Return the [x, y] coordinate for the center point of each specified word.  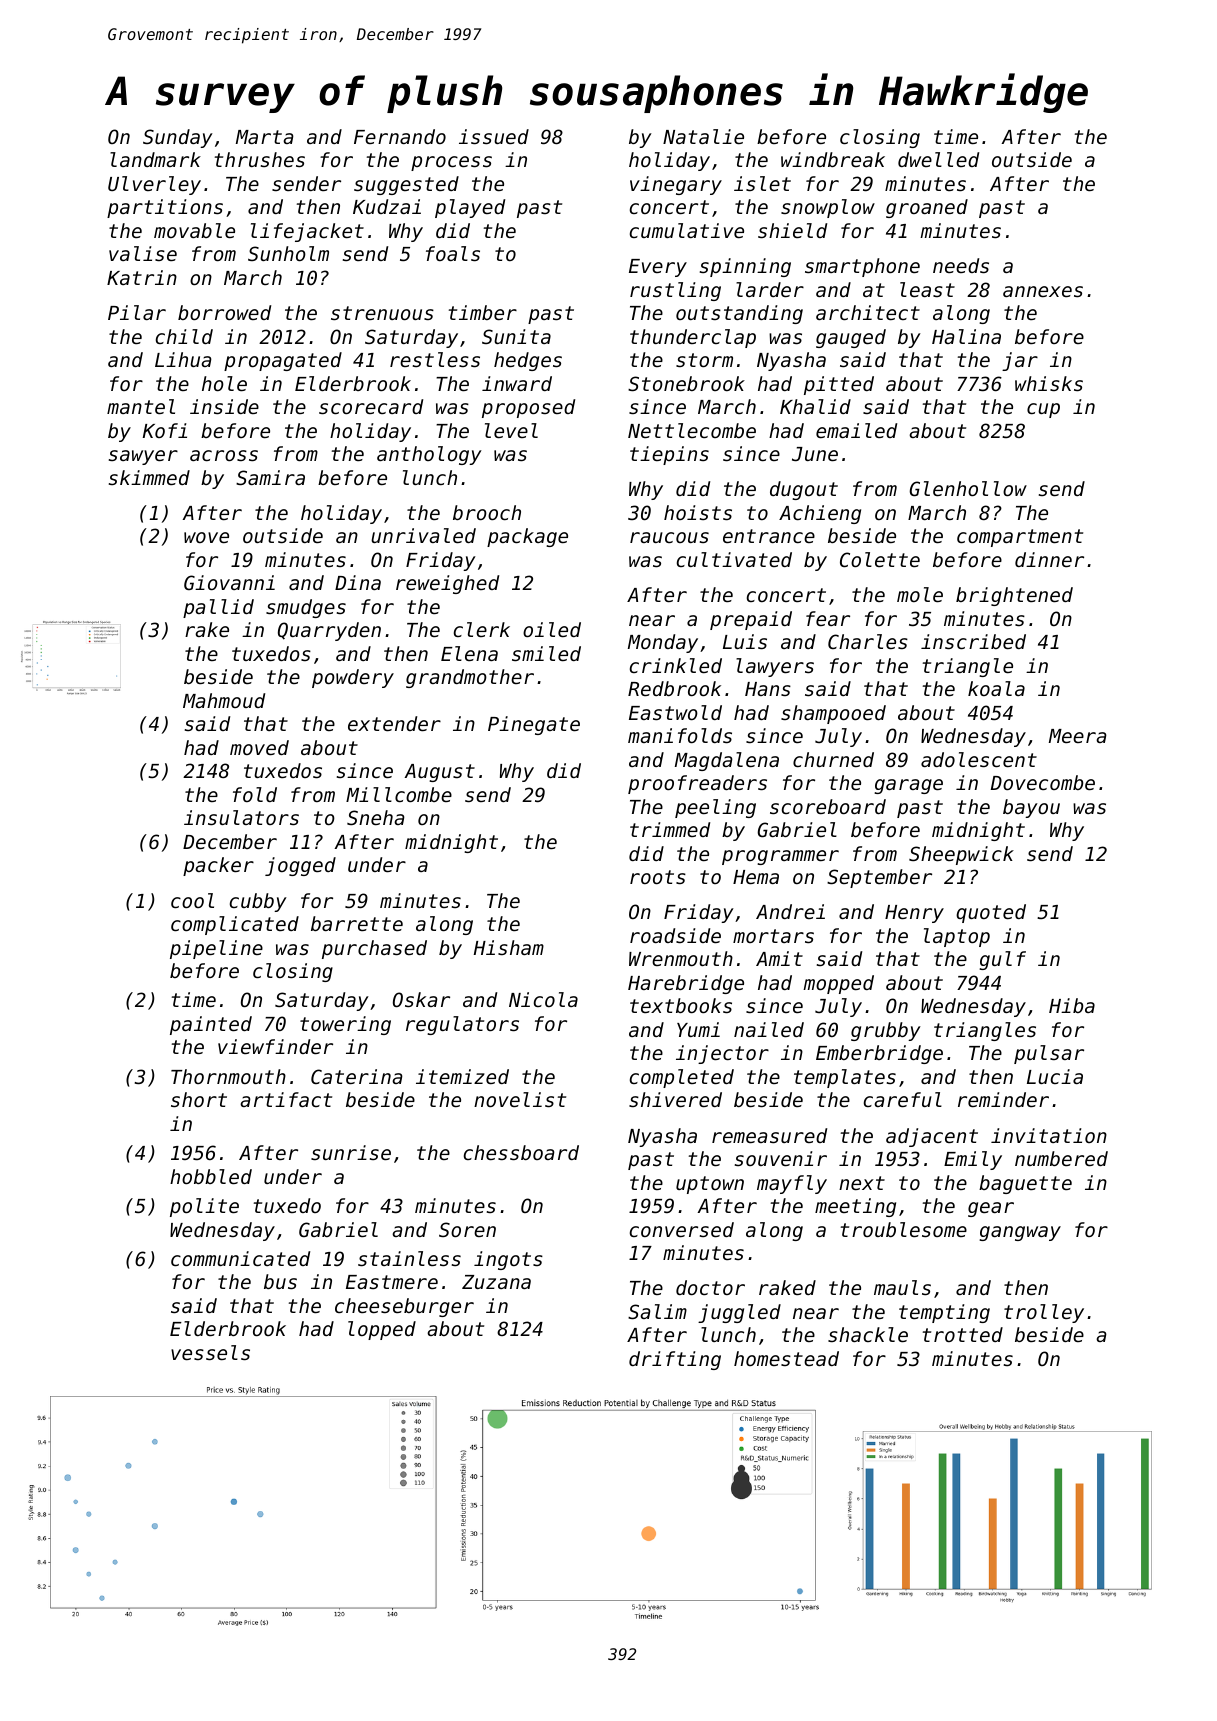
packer [218, 866]
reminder [1003, 1099]
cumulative [687, 230]
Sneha [376, 817]
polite [204, 1207]
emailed [856, 430]
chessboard [521, 1152]
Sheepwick [961, 855]
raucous [669, 537]
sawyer [143, 457]
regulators [462, 1025]
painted [211, 1025]
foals [453, 253]
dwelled [938, 159]
